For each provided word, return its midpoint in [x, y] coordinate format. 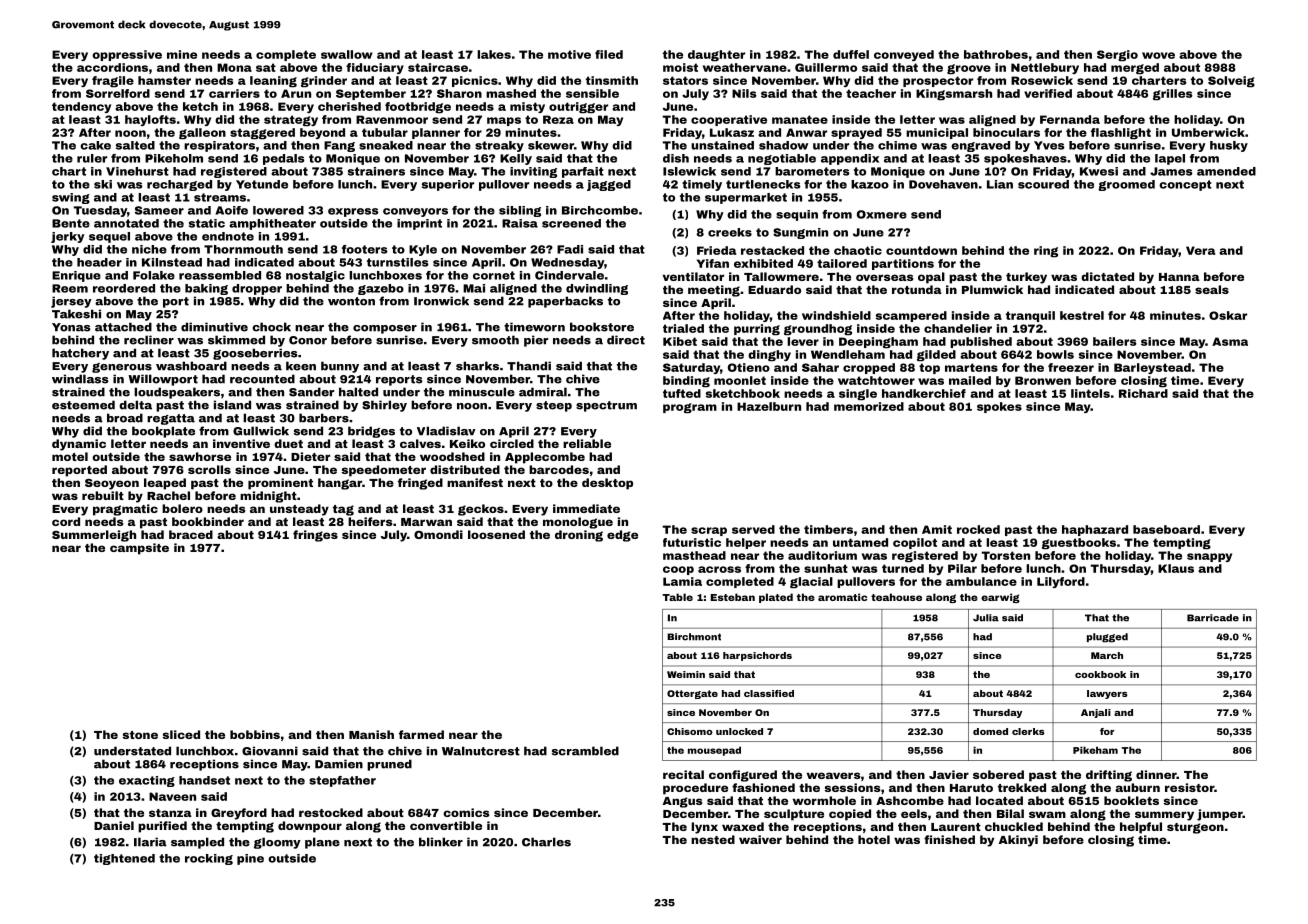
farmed [421, 734]
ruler [92, 158]
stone [140, 735]
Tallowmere [781, 276]
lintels [1090, 393]
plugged [1107, 638]
